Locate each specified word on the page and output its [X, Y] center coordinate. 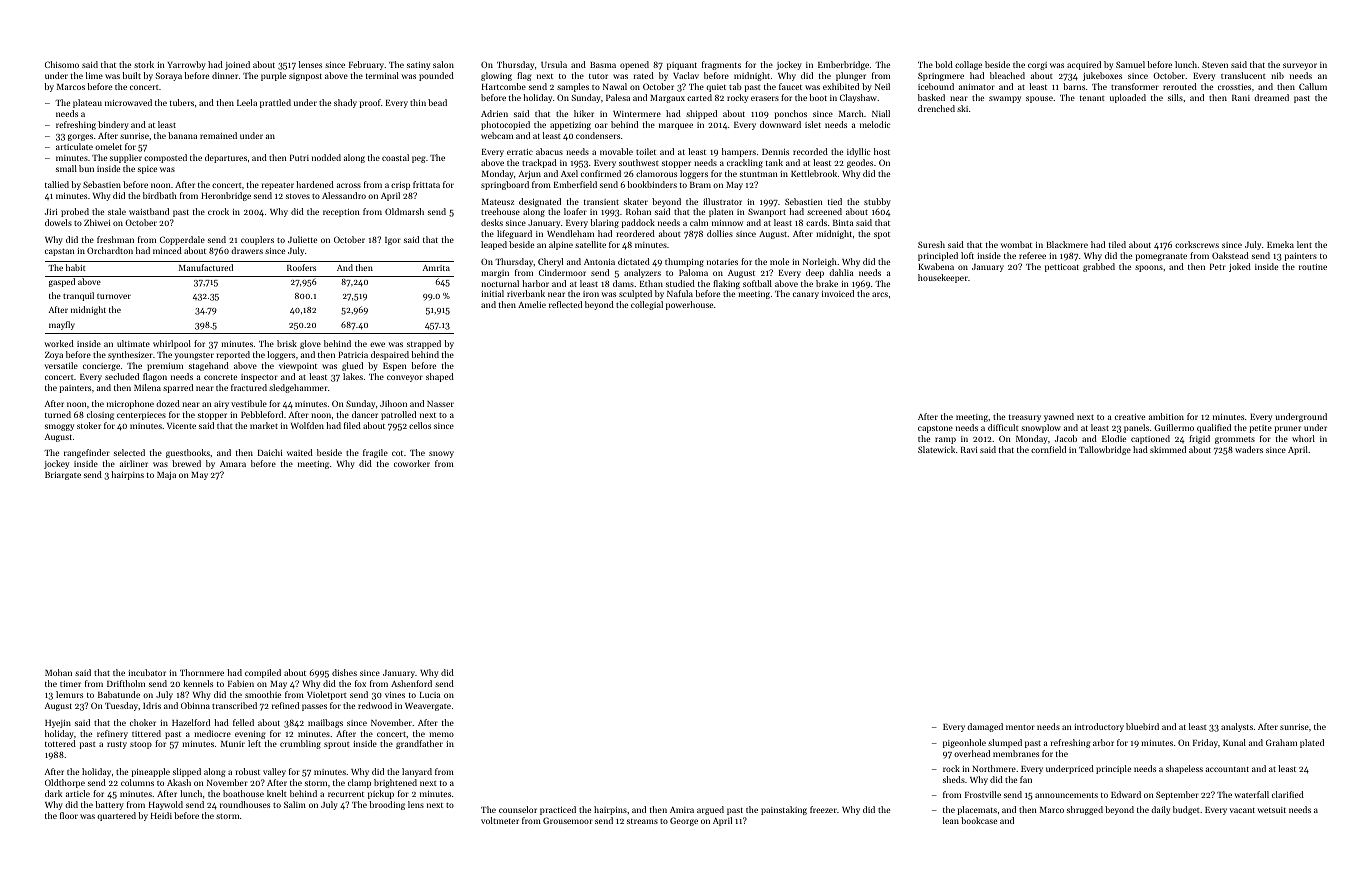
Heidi [161, 815]
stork [144, 64]
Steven [1215, 64]
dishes [344, 672]
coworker [412, 463]
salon [443, 64]
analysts [1237, 727]
